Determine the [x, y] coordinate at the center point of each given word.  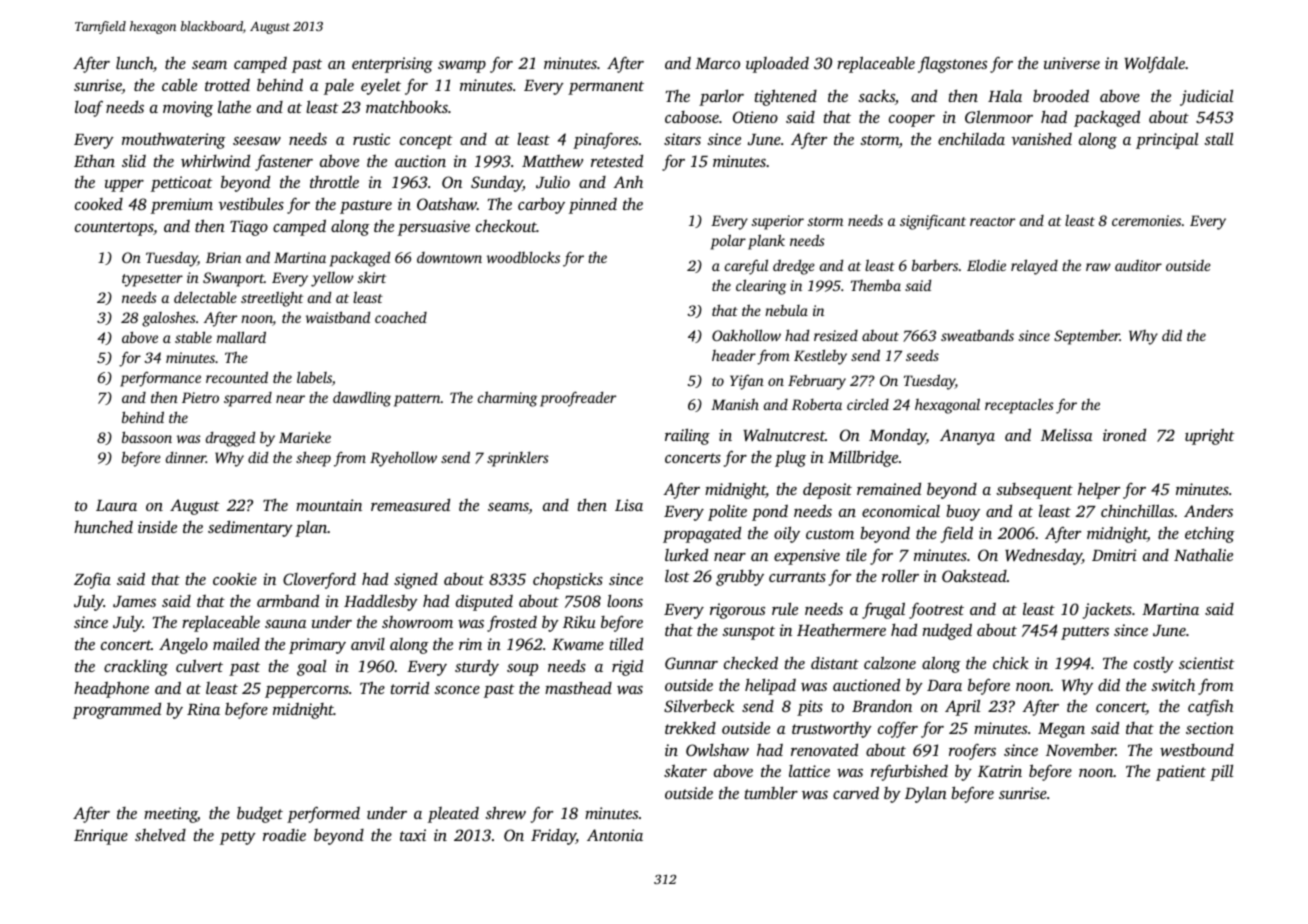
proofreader [578, 399]
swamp [462, 67]
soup [522, 670]
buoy [963, 512]
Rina [203, 709]
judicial [1206, 97]
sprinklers [518, 459]
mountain [329, 505]
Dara [944, 685]
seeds [922, 355]
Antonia [615, 835]
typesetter [152, 280]
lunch [134, 62]
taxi [413, 835]
